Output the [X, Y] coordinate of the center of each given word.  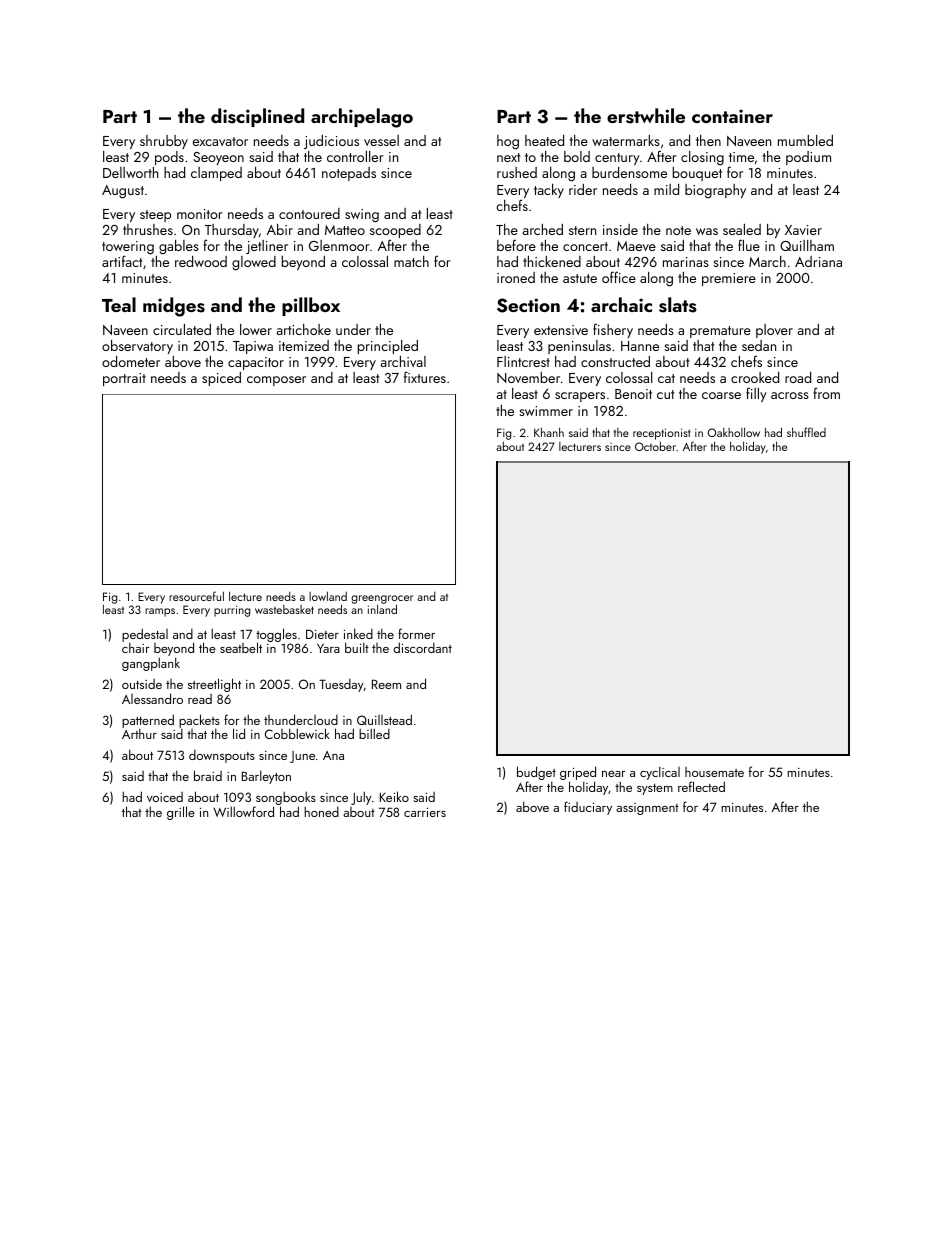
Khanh [549, 432]
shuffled [806, 432]
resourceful [196, 596]
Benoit [633, 394]
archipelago [362, 118]
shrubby [164, 142]
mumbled [805, 140]
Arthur [139, 734]
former [416, 633]
